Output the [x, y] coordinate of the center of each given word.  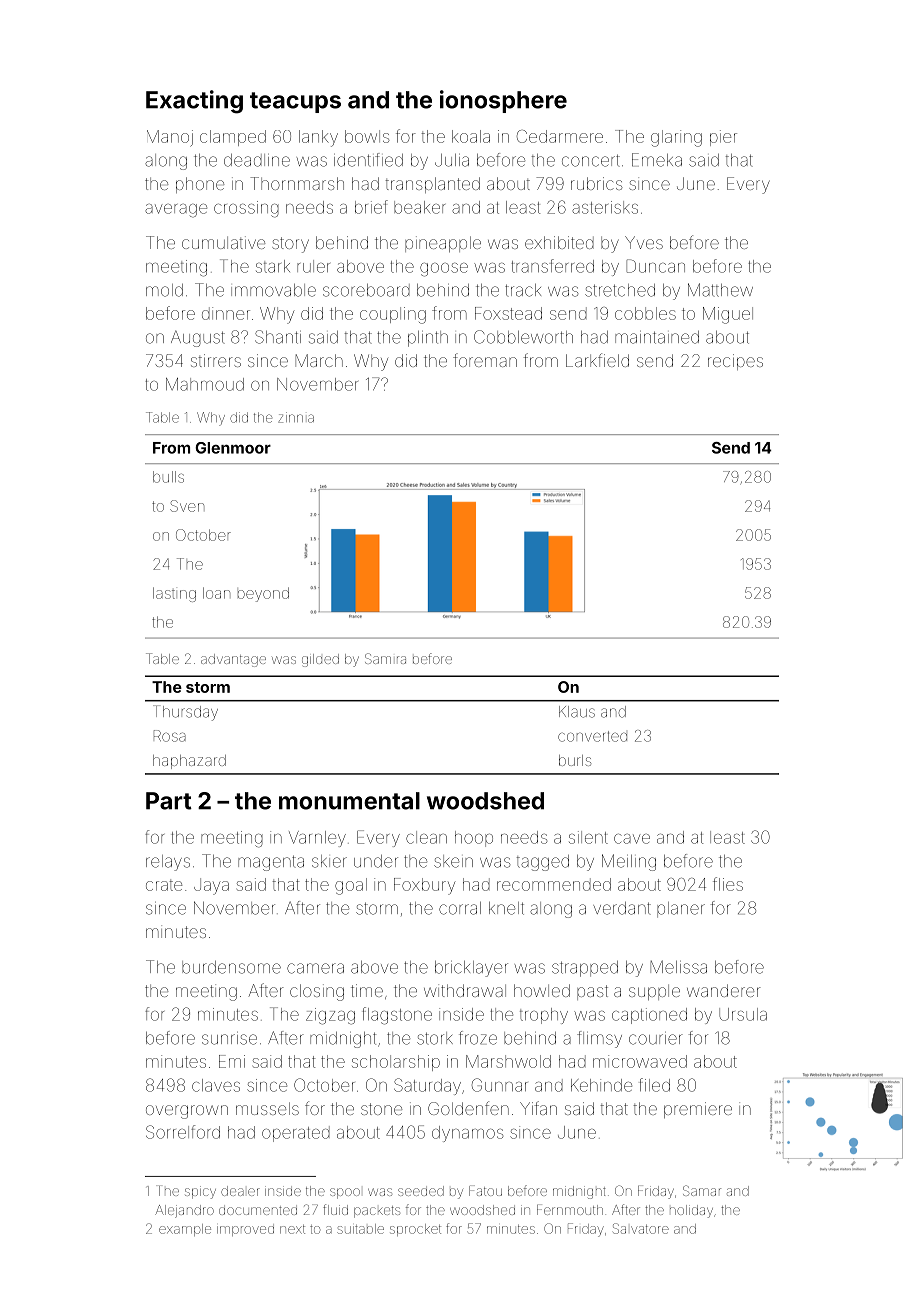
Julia [452, 160]
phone [200, 185]
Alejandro [184, 1211]
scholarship [396, 1063]
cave [632, 839]
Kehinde [601, 1085]
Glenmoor [233, 448]
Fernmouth [570, 1209]
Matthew [720, 290]
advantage [233, 660]
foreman [485, 360]
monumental [349, 801]
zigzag [330, 1016]
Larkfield [597, 360]
